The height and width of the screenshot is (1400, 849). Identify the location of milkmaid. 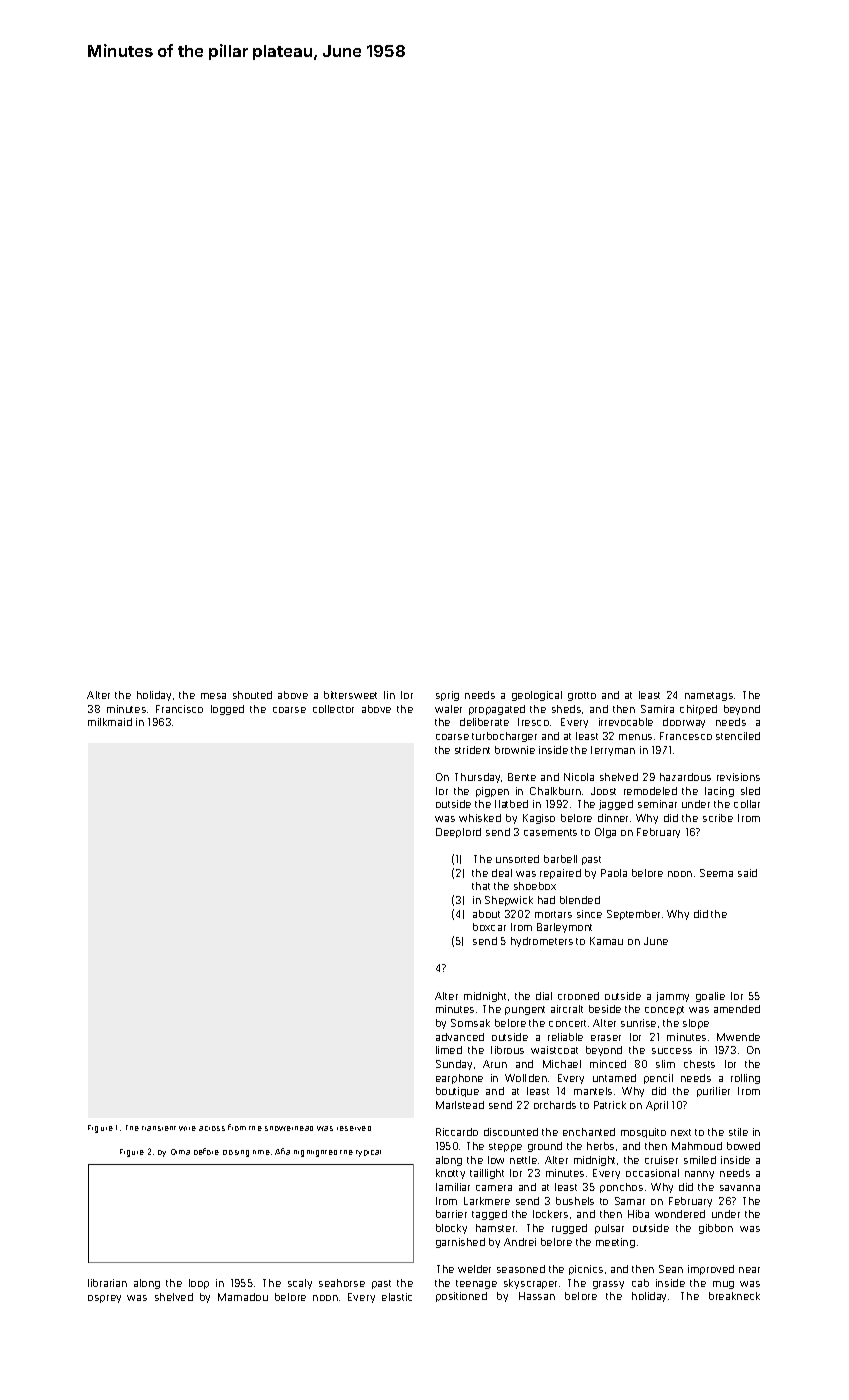
(110, 722).
